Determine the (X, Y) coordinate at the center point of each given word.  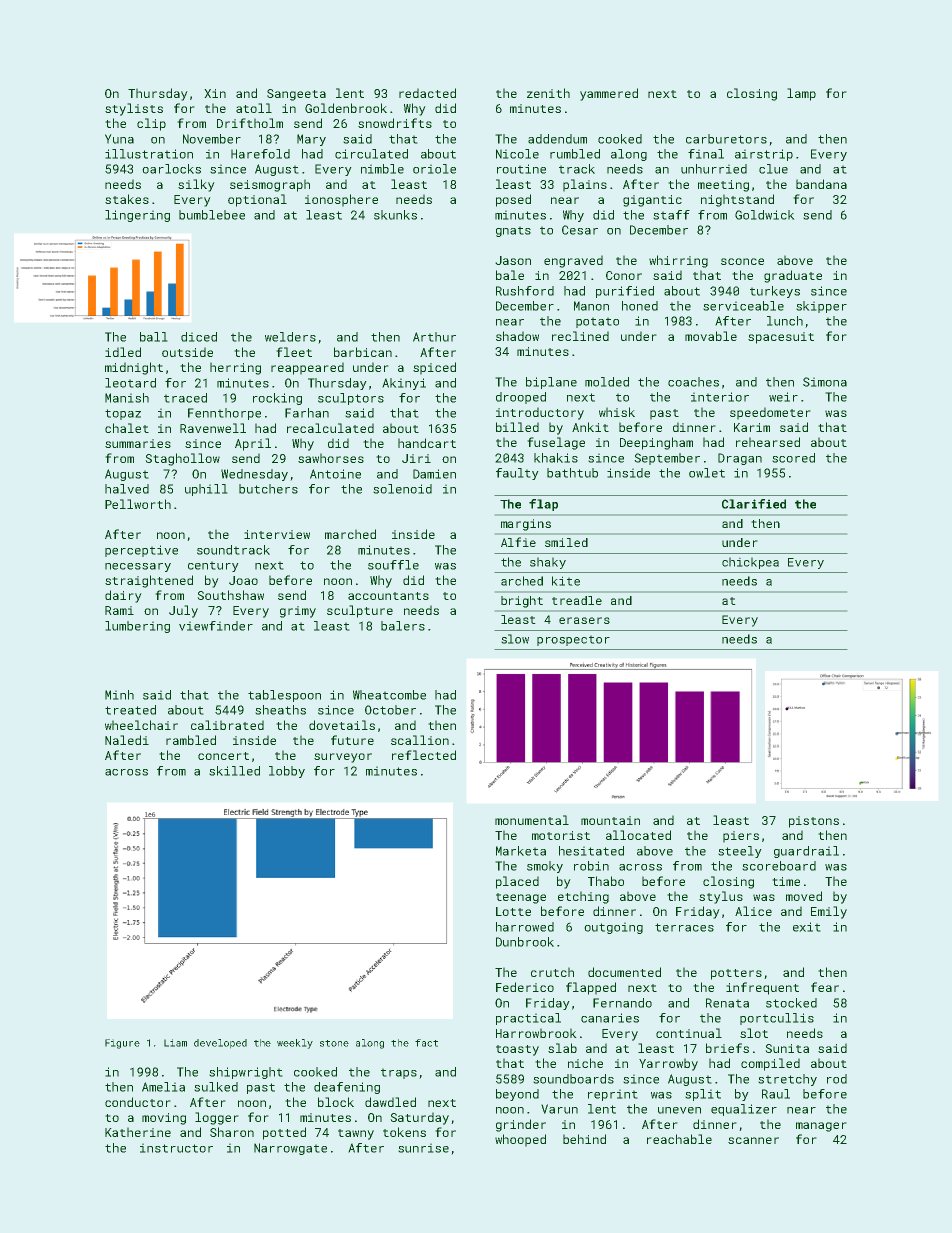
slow (515, 639)
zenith (548, 93)
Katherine (138, 1132)
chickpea (750, 563)
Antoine (335, 474)
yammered (609, 94)
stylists (134, 109)
